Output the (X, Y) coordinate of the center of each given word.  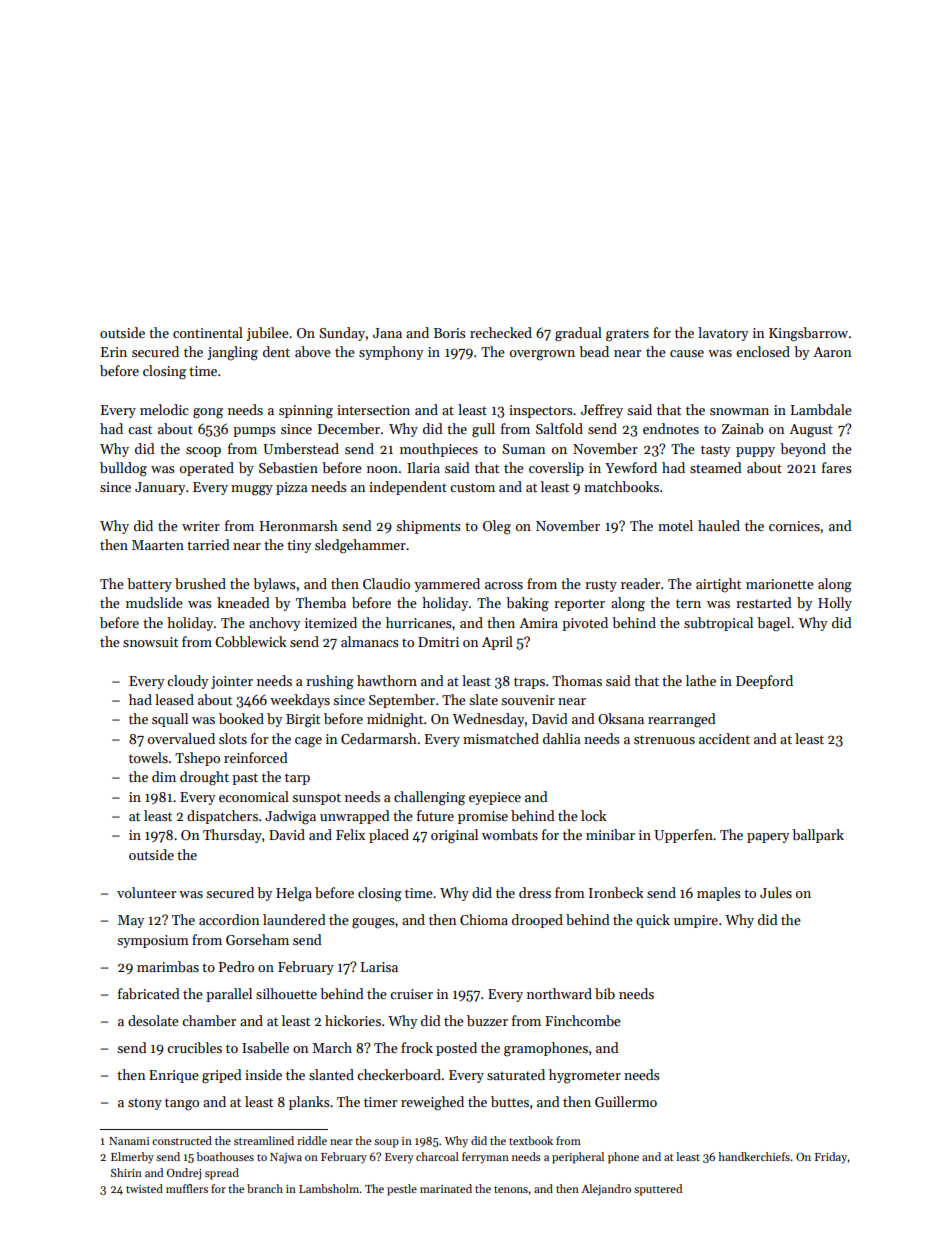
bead (594, 351)
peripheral (578, 1158)
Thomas (577, 680)
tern (688, 603)
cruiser (411, 994)
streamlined (264, 1140)
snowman (739, 411)
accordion (229, 919)
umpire (696, 921)
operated (207, 469)
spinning (306, 412)
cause (687, 353)
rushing (330, 682)
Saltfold (559, 428)
